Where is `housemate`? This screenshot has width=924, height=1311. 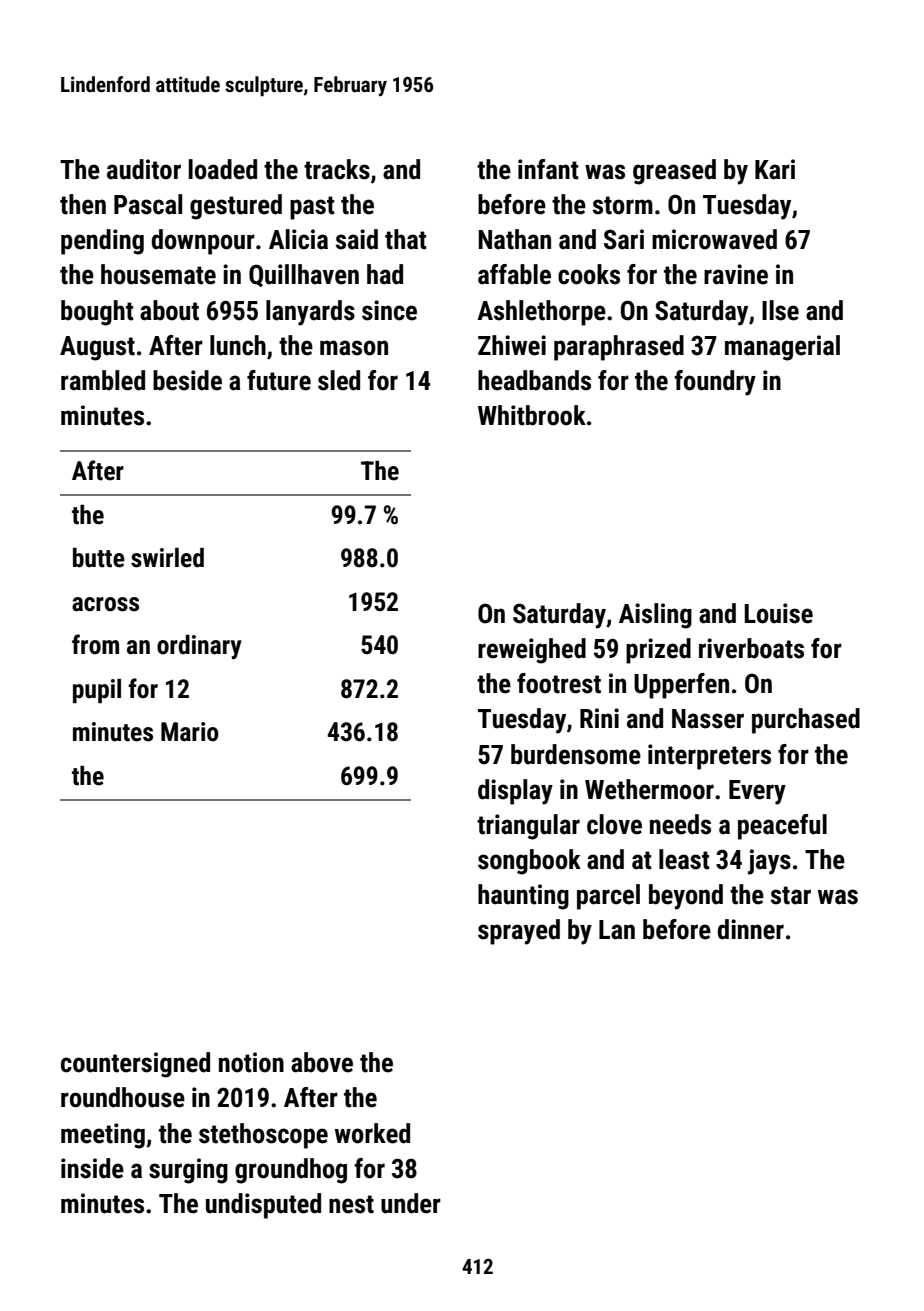
housemate is located at coordinates (158, 274).
